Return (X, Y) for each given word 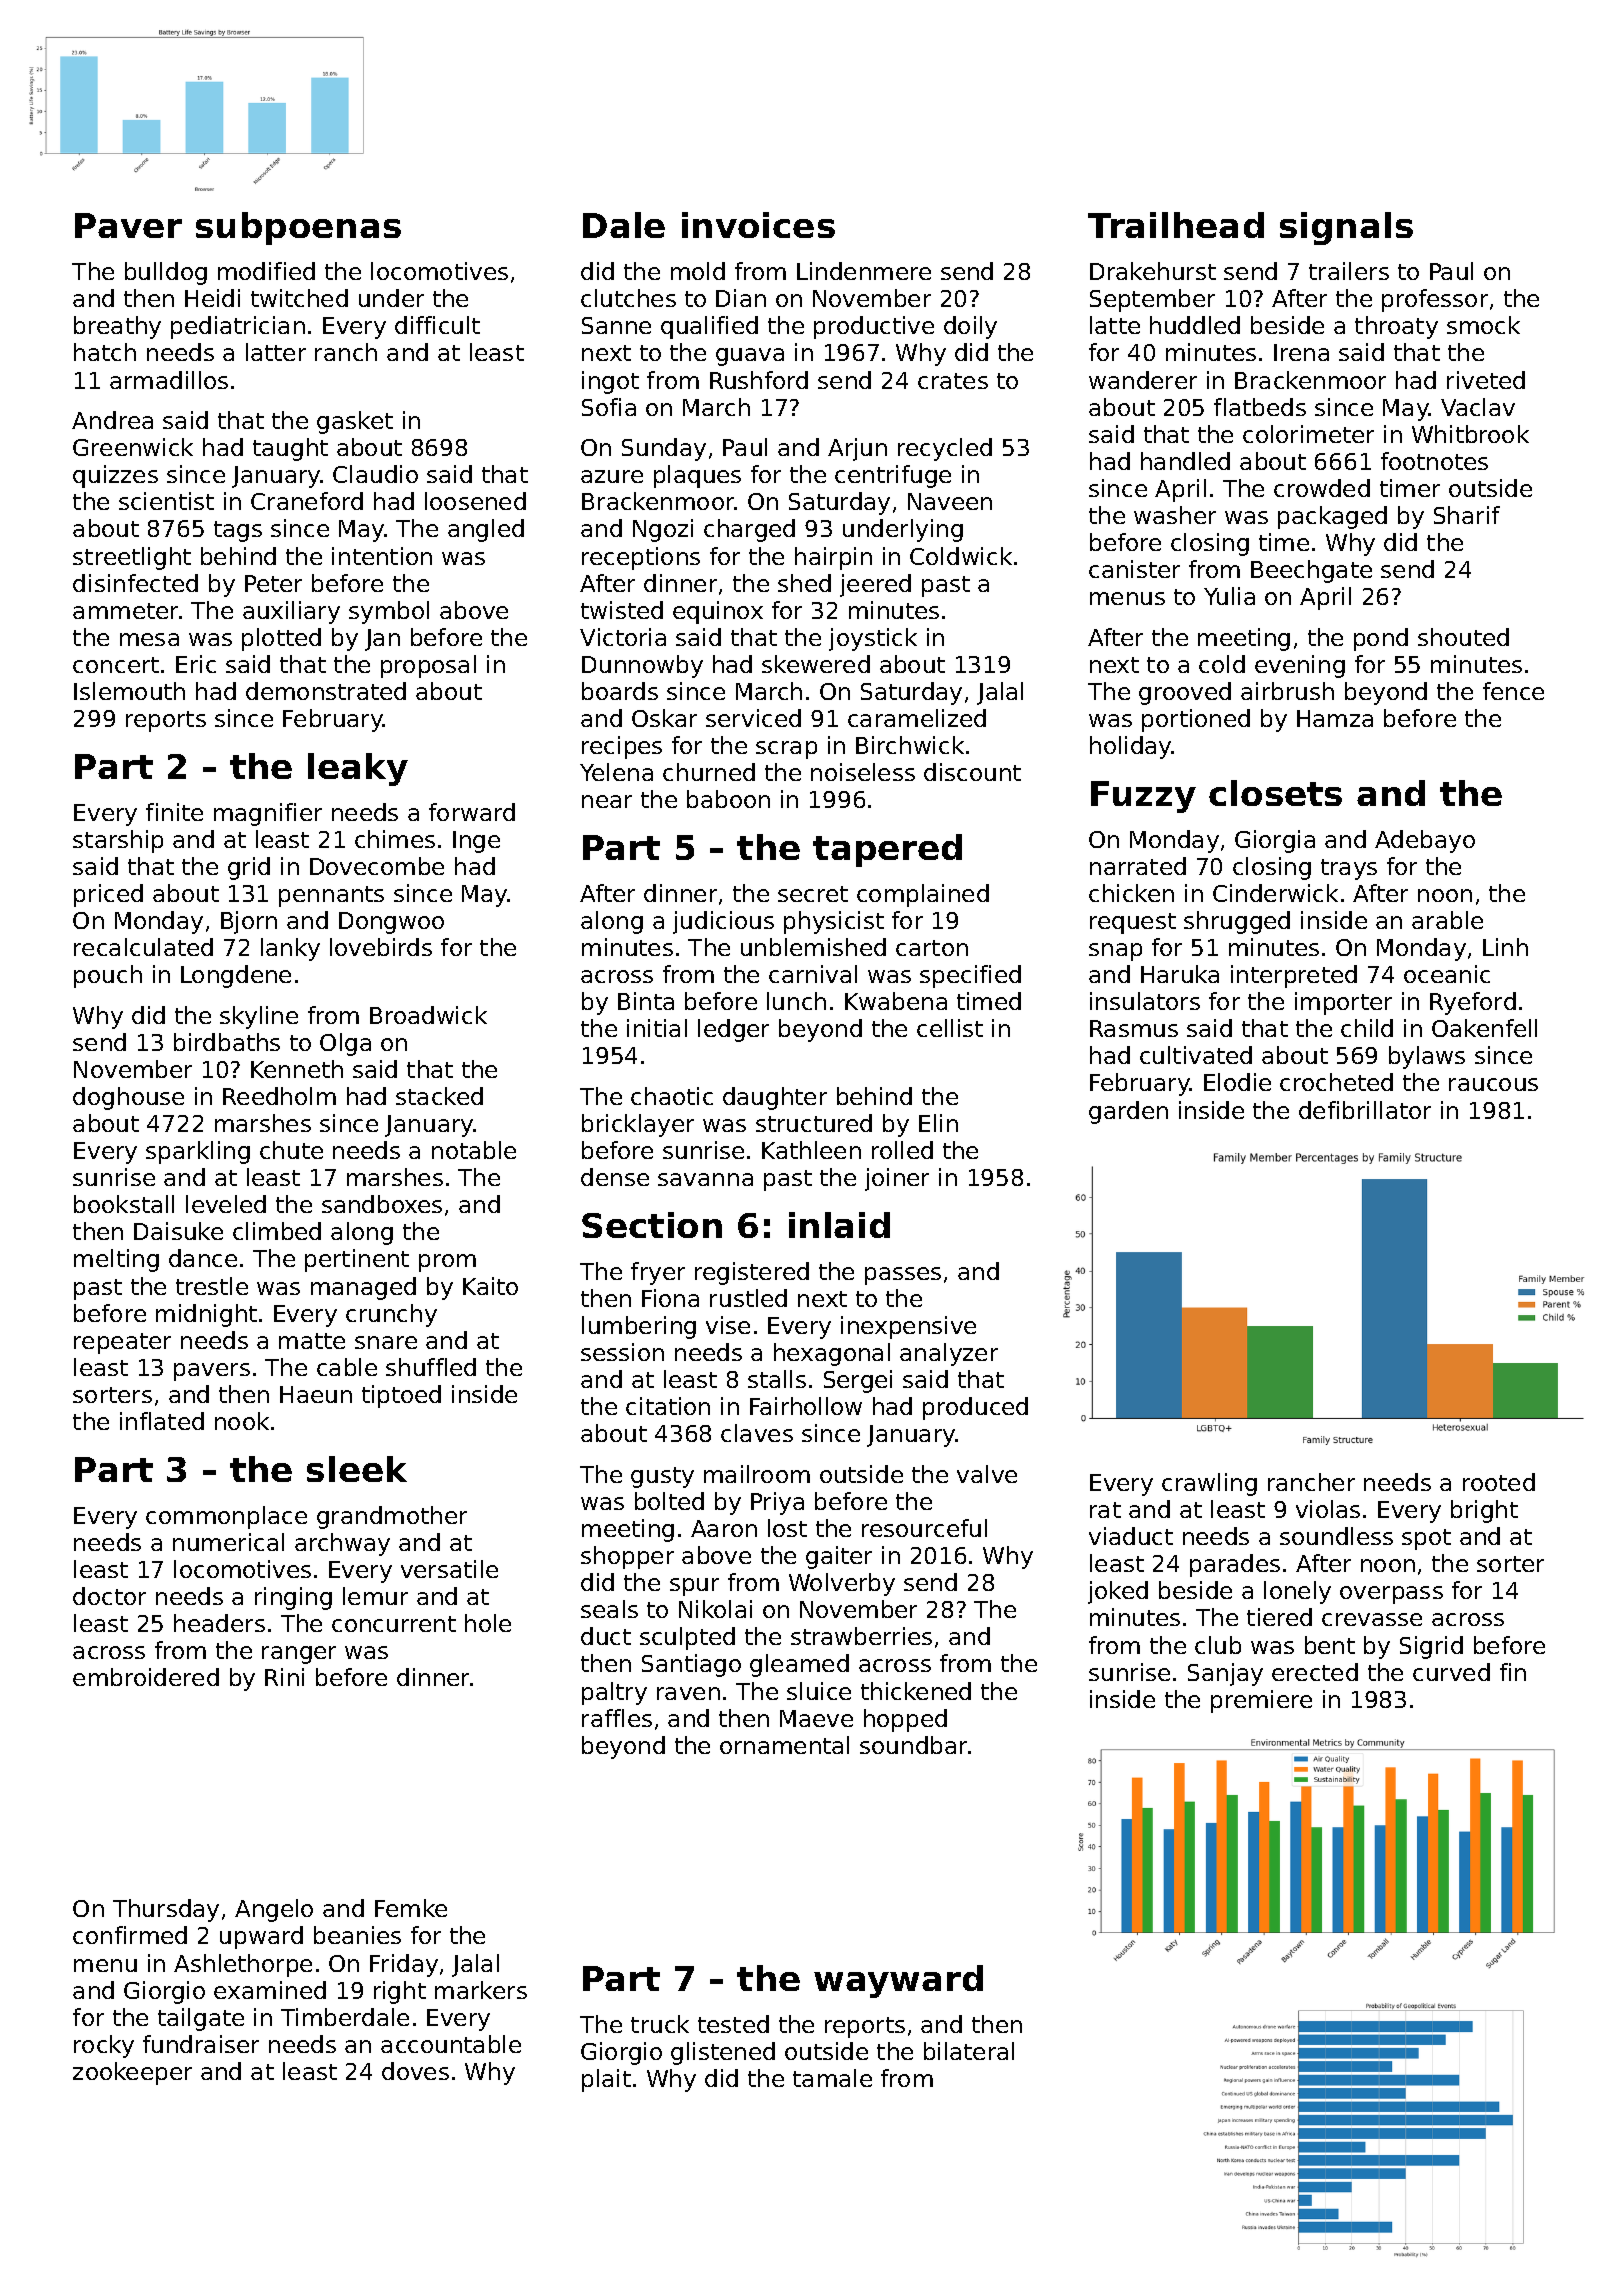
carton (932, 948)
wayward (898, 1981)
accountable (451, 2044)
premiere (1261, 1701)
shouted (1463, 637)
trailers (1349, 271)
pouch (108, 976)
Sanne (616, 325)
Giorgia (1275, 841)
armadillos (169, 380)
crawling (1209, 1484)
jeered (875, 585)
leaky (358, 769)
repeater (122, 1343)
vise (728, 1325)
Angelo (274, 1910)
